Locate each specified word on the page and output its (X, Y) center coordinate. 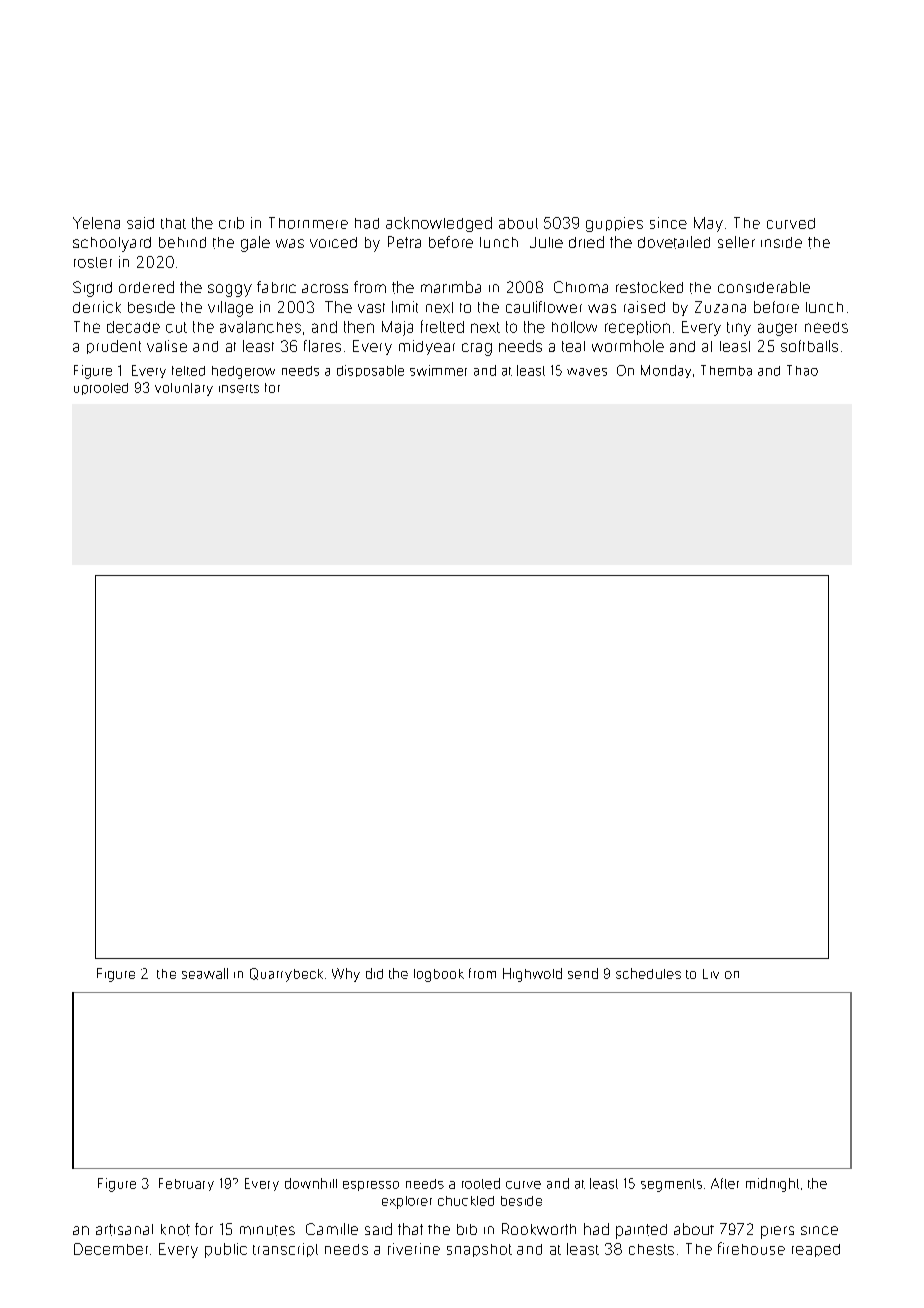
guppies (614, 224)
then (359, 327)
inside (781, 242)
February (186, 1184)
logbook (439, 975)
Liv (711, 974)
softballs (809, 346)
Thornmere (308, 223)
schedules (648, 973)
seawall (205, 973)
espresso (371, 1186)
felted (188, 371)
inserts (239, 388)
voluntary (184, 389)
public (226, 1250)
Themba (726, 370)
